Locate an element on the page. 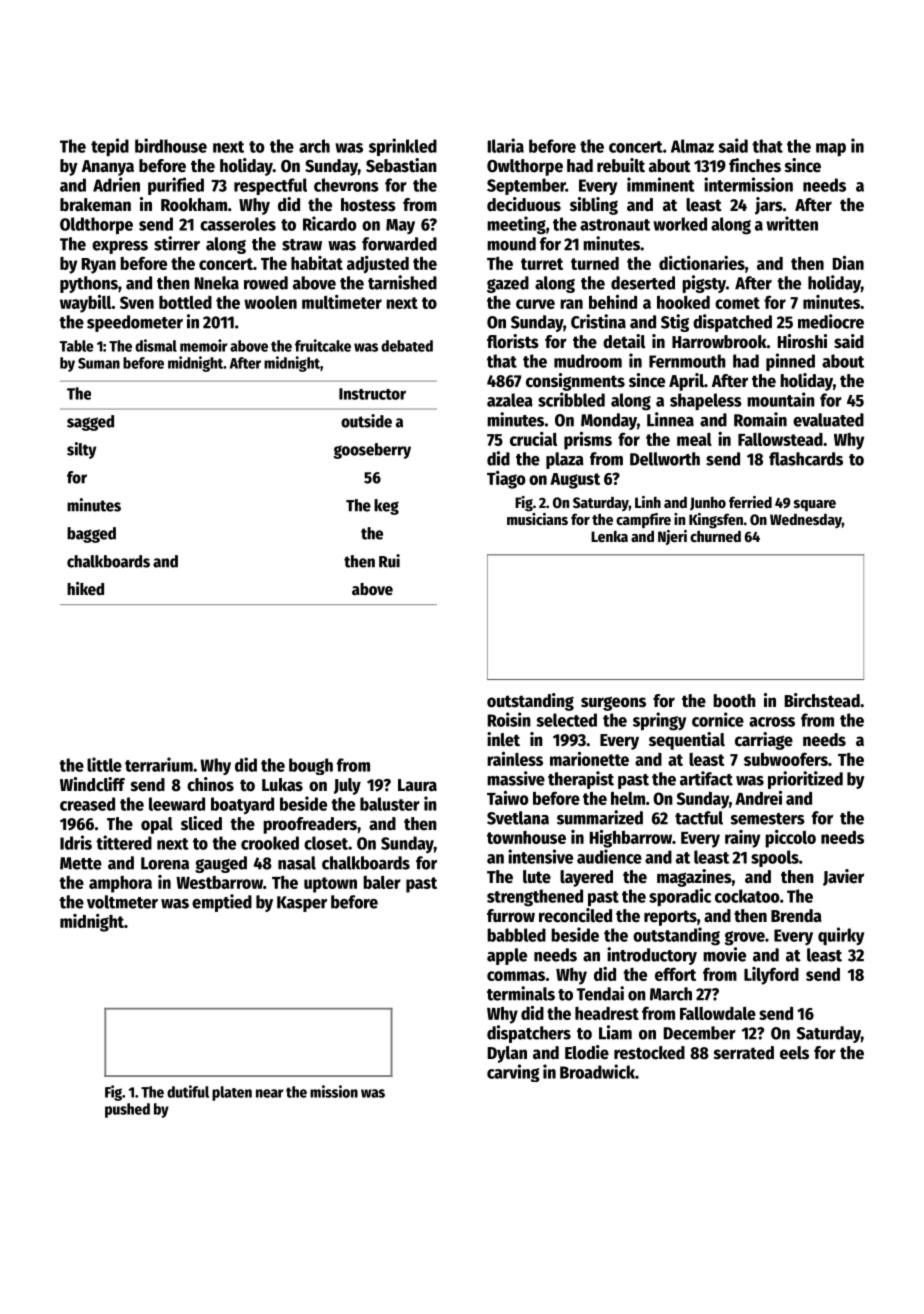 The width and height of the page is (924, 1314). Birchstead is located at coordinates (822, 700).
